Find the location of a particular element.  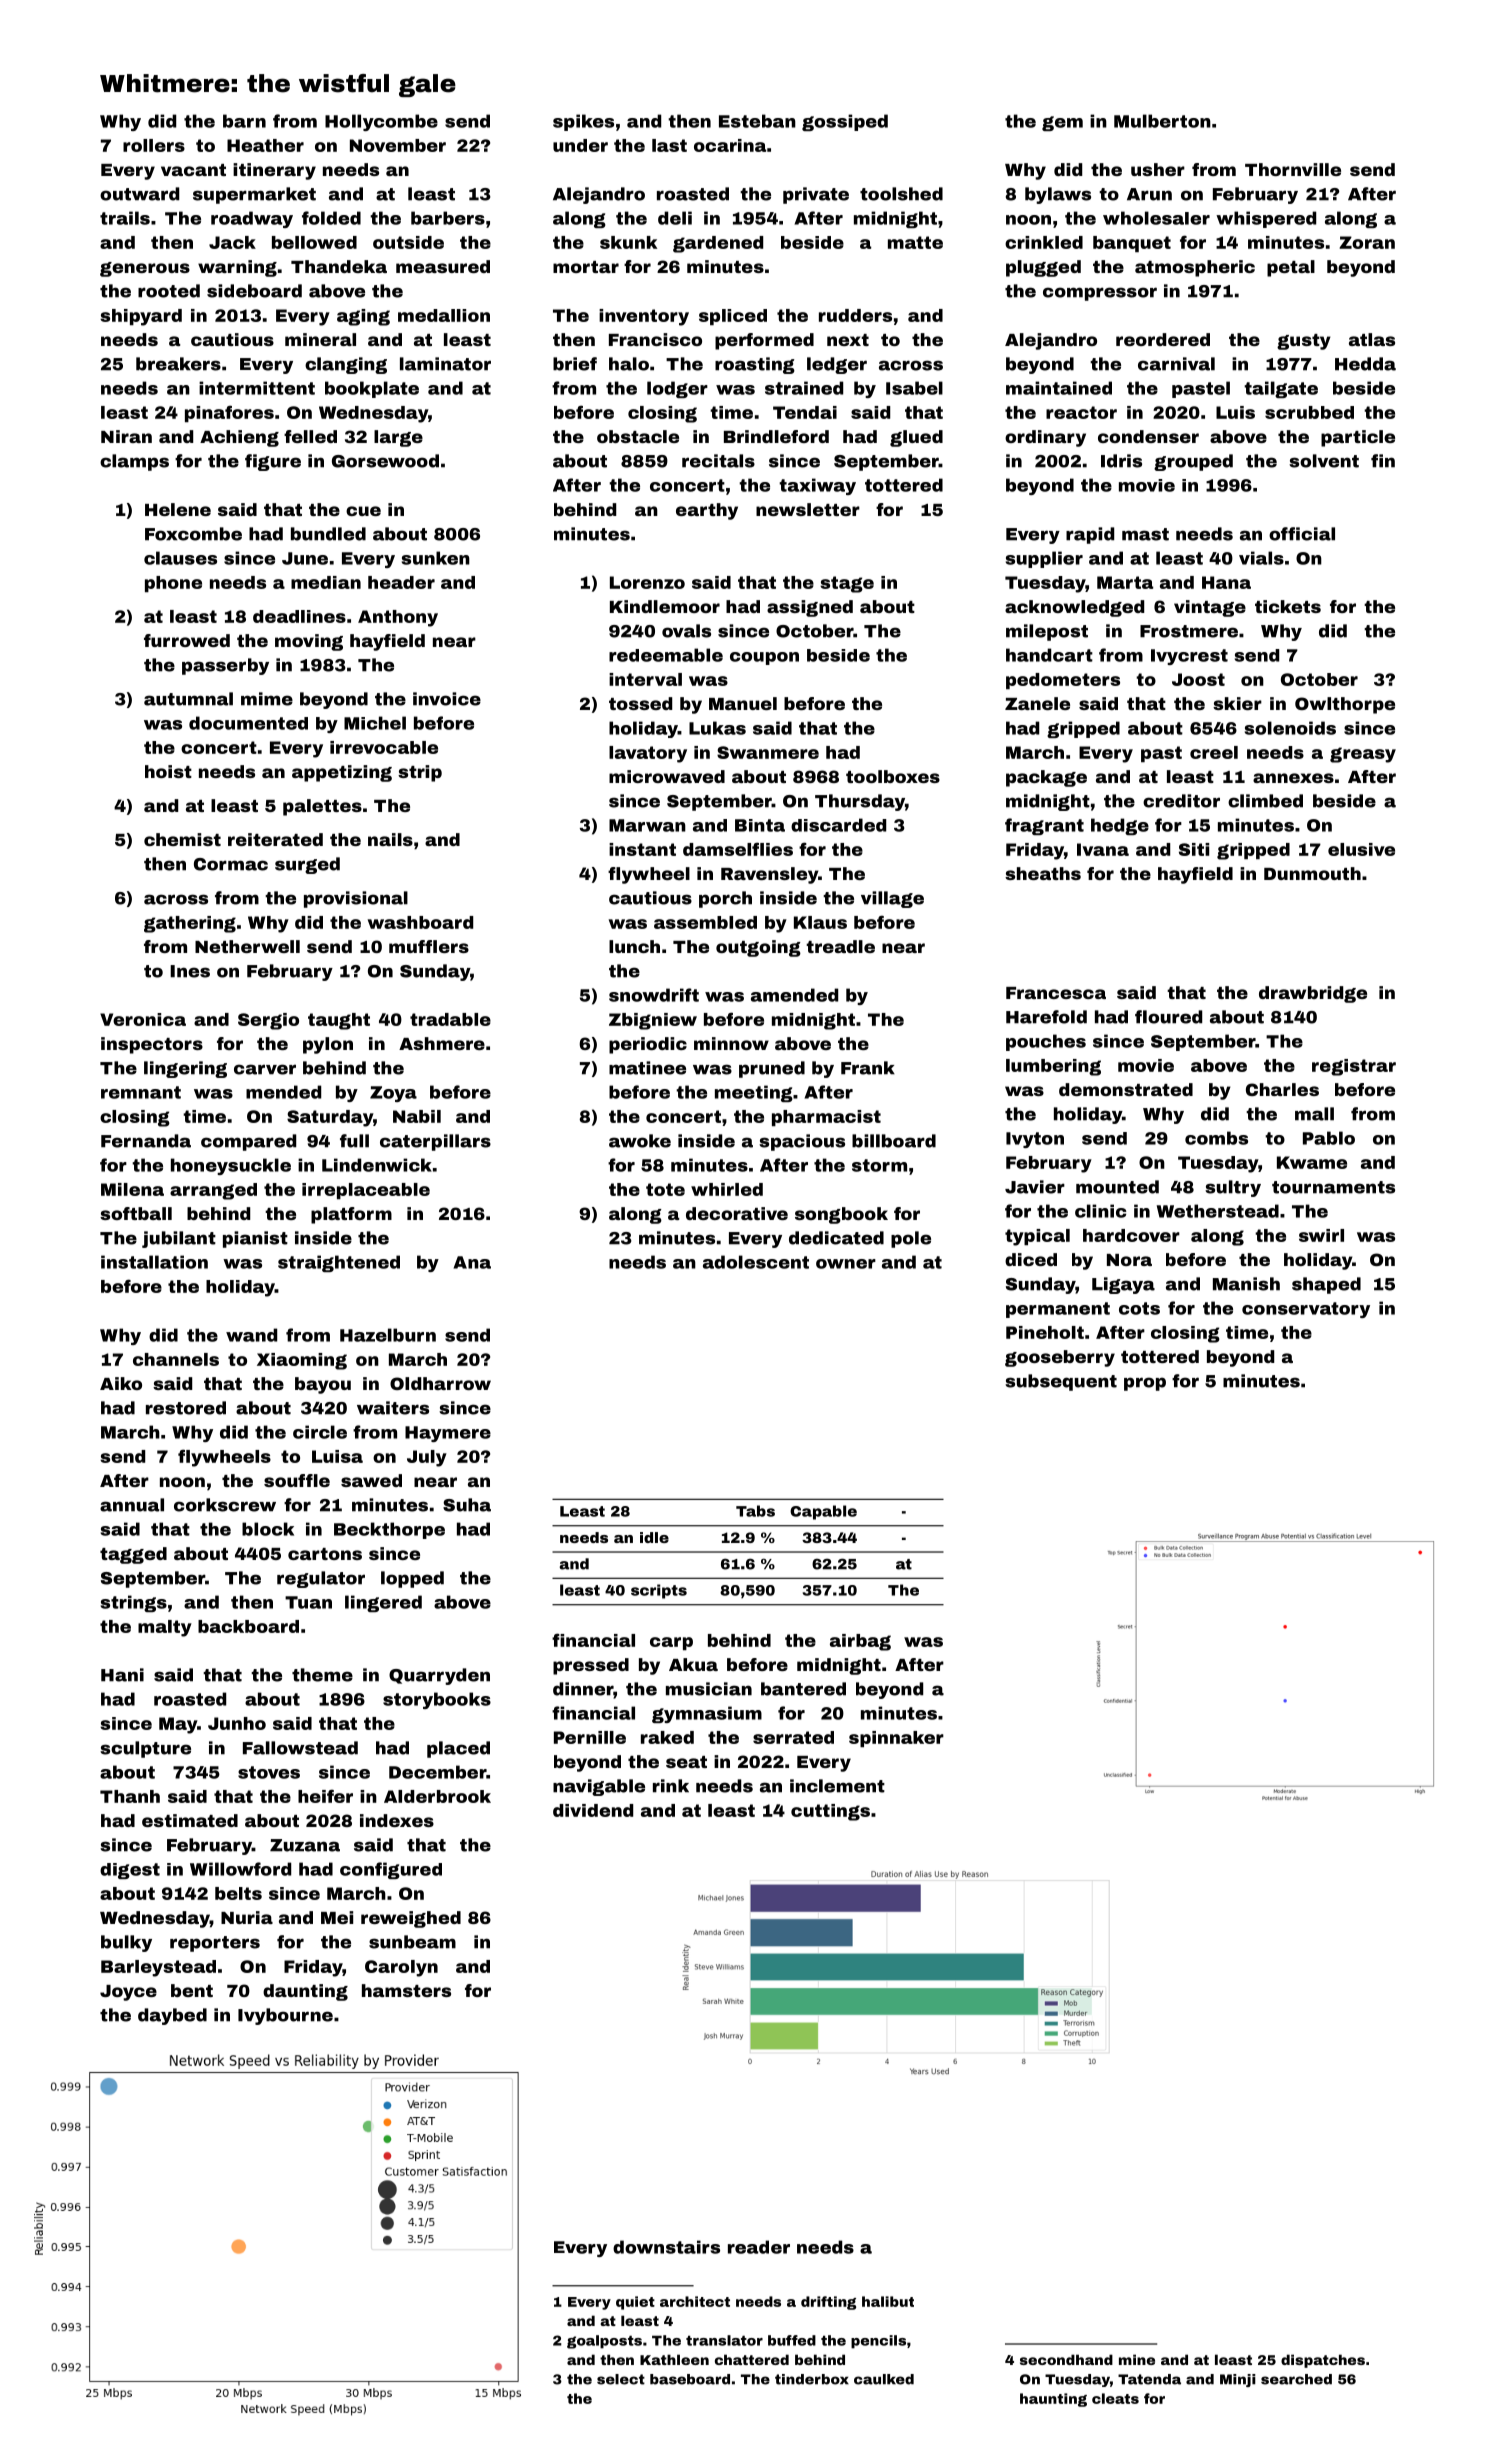

full is located at coordinates (354, 1141).
